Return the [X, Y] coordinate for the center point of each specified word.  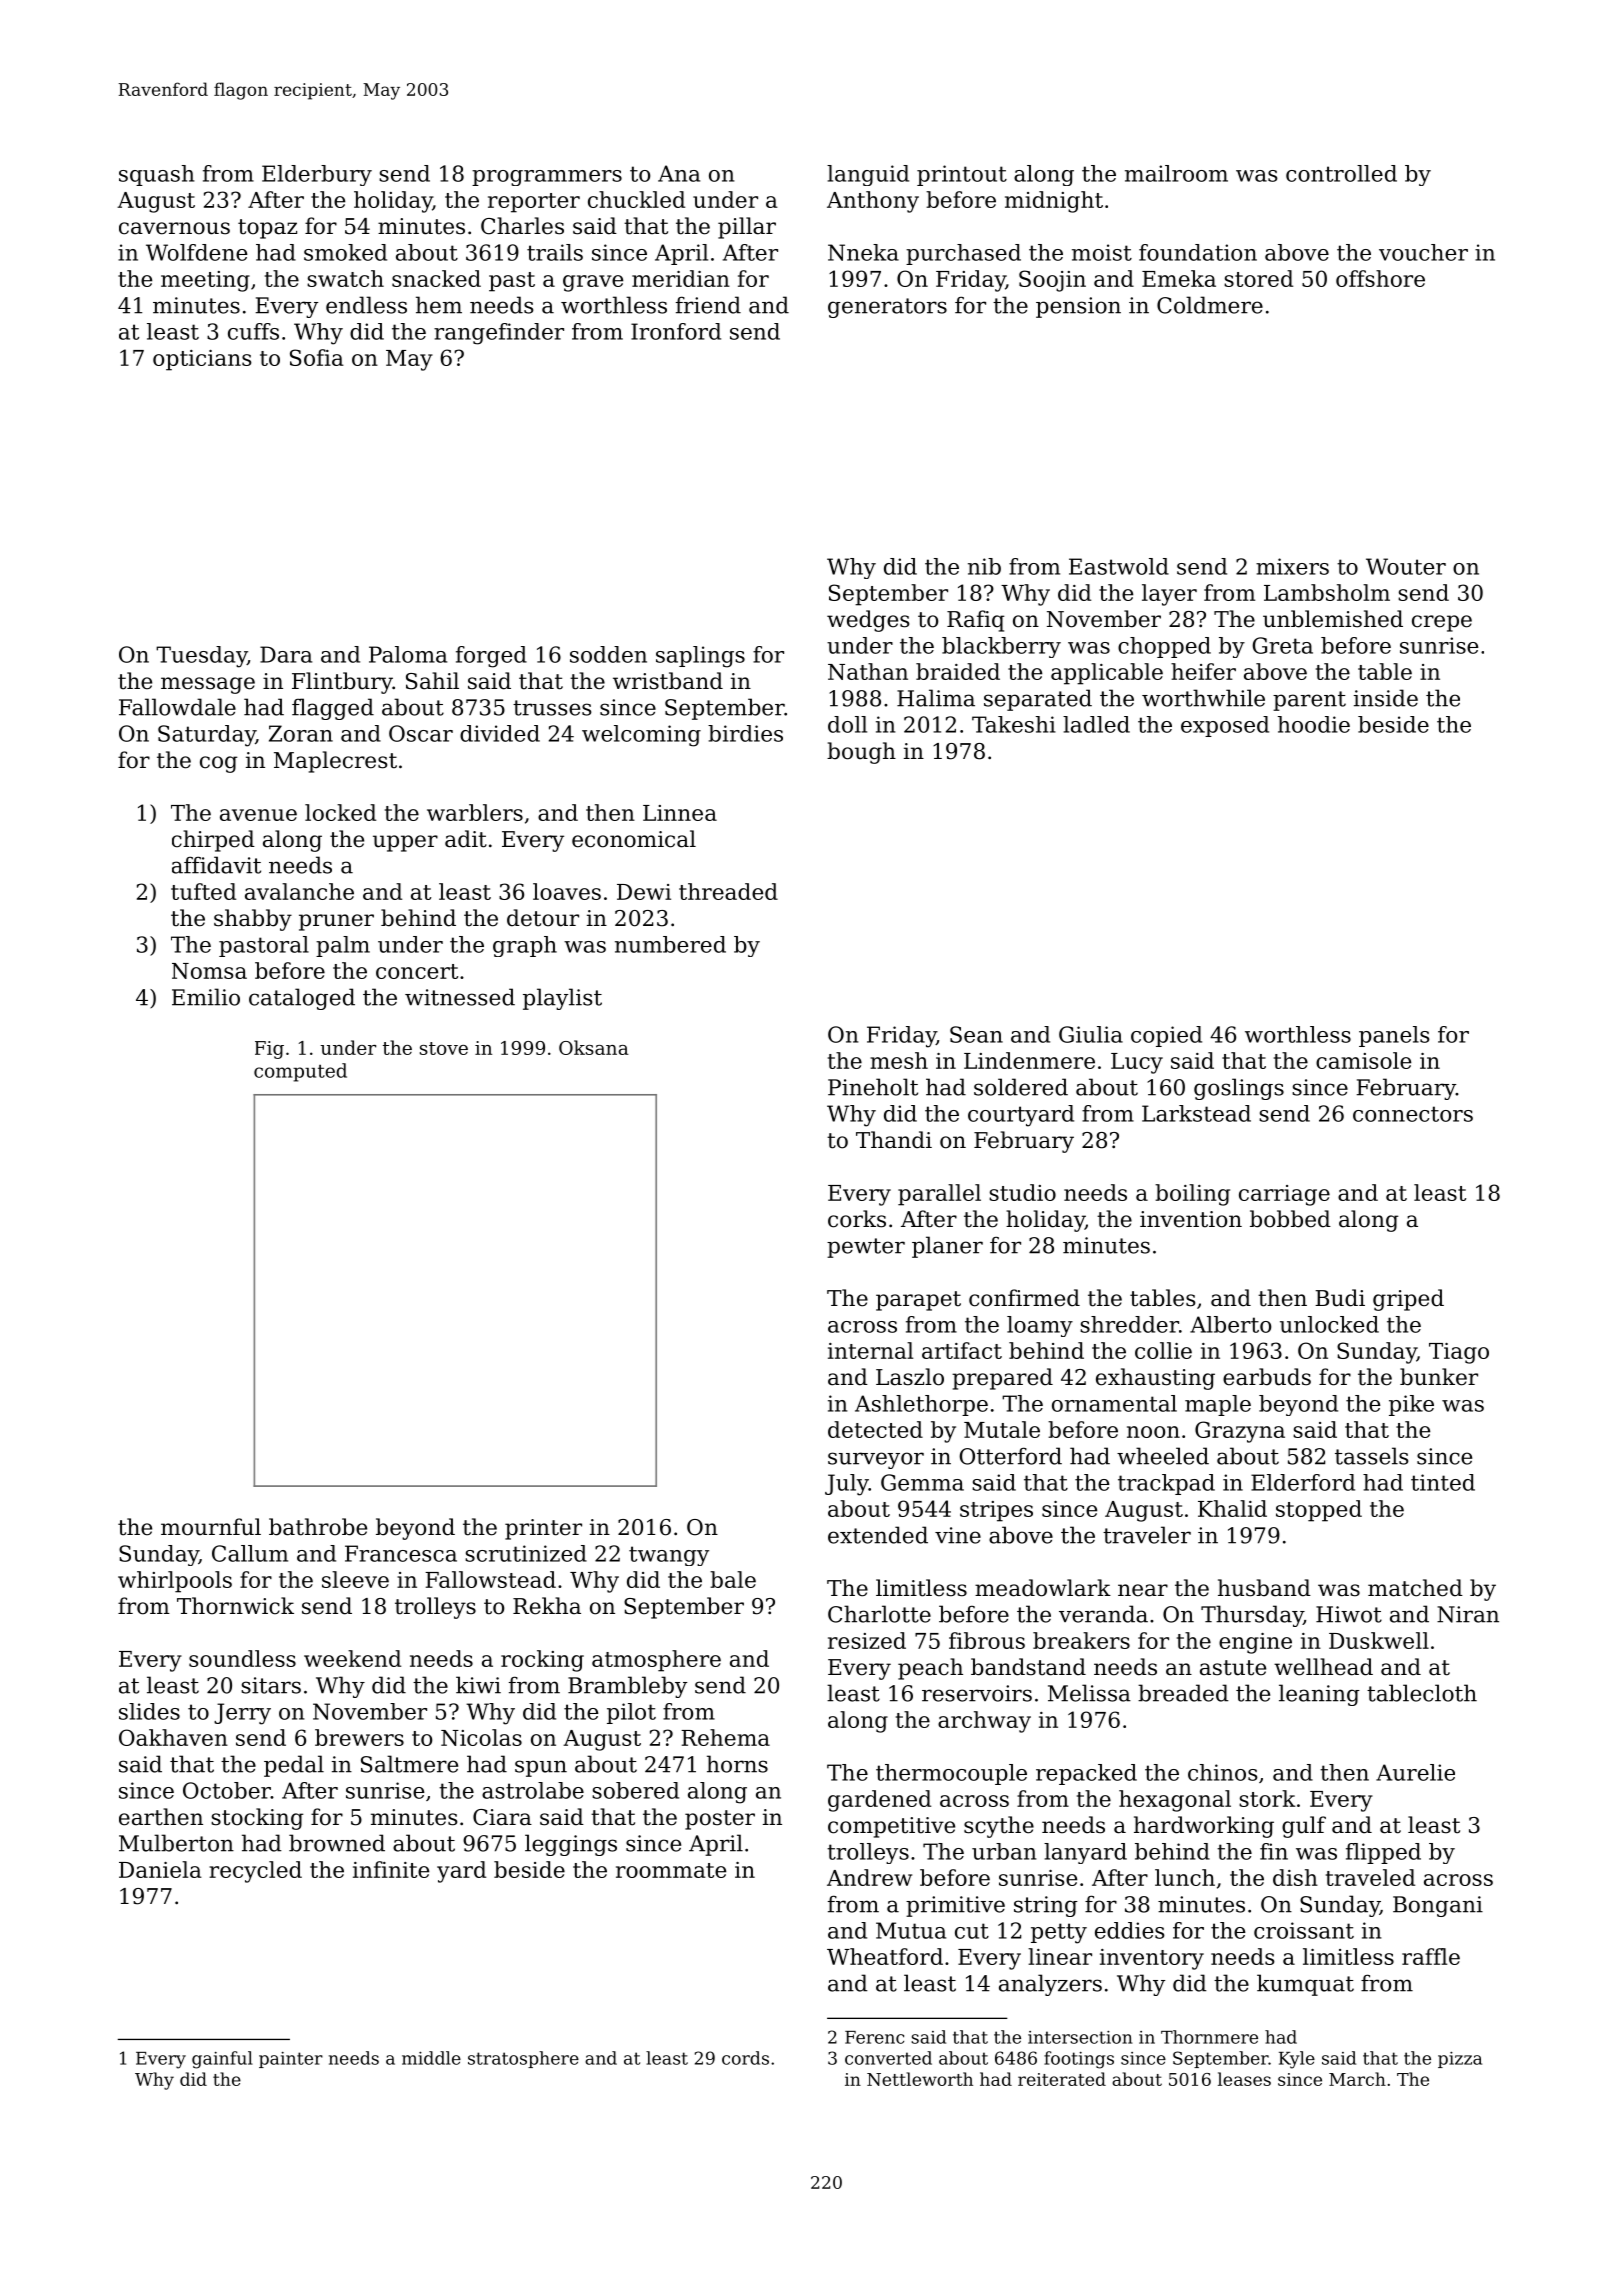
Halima [936, 698]
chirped [213, 841]
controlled [1341, 173]
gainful [222, 2060]
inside [1386, 698]
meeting [205, 281]
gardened [879, 1801]
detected [875, 1429]
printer [543, 1529]
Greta [1282, 645]
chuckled [636, 199]
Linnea [680, 813]
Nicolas [481, 1737]
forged [491, 657]
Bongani [1438, 1906]
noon [1153, 1432]
